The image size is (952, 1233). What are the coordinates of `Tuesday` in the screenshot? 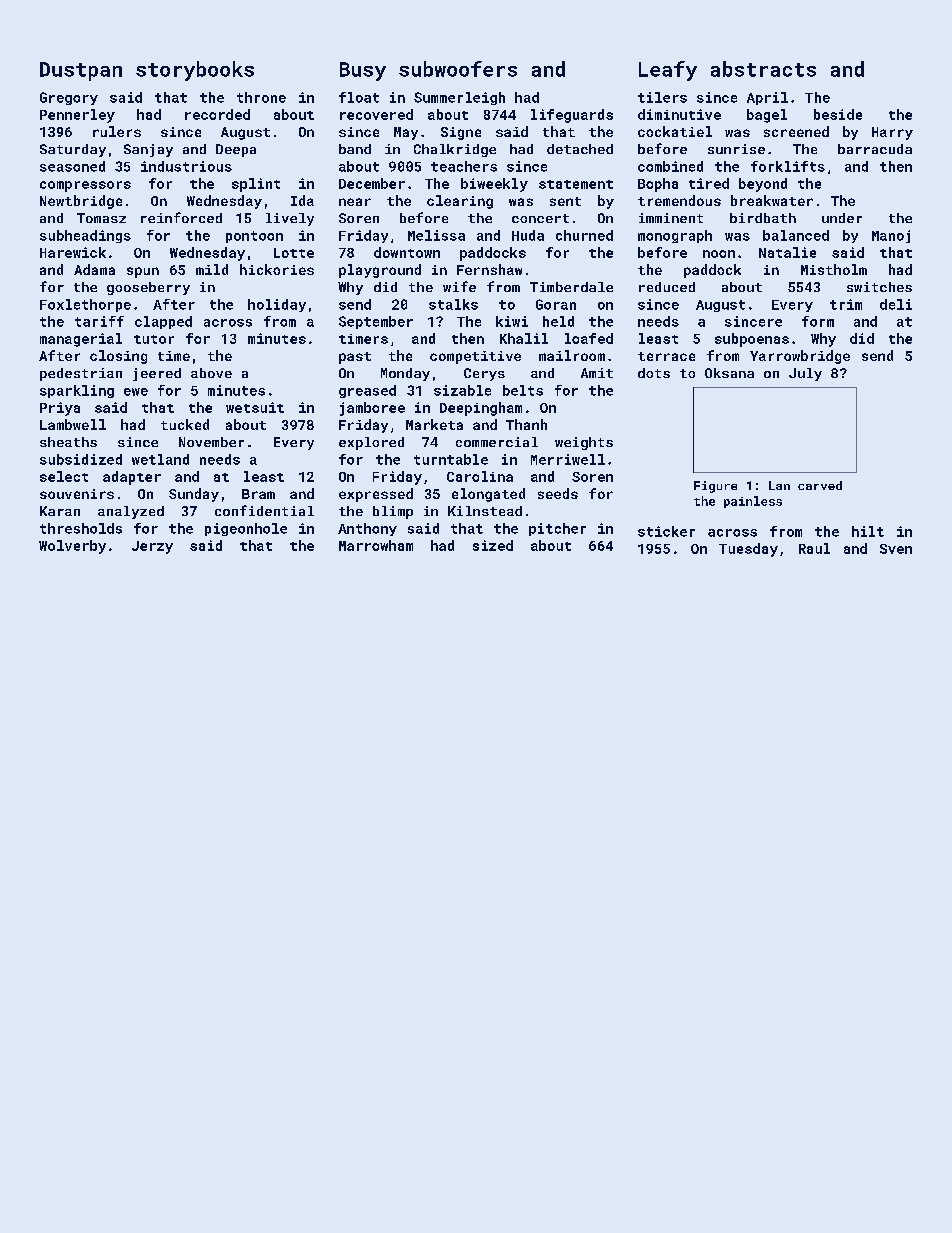 It's located at (748, 550).
